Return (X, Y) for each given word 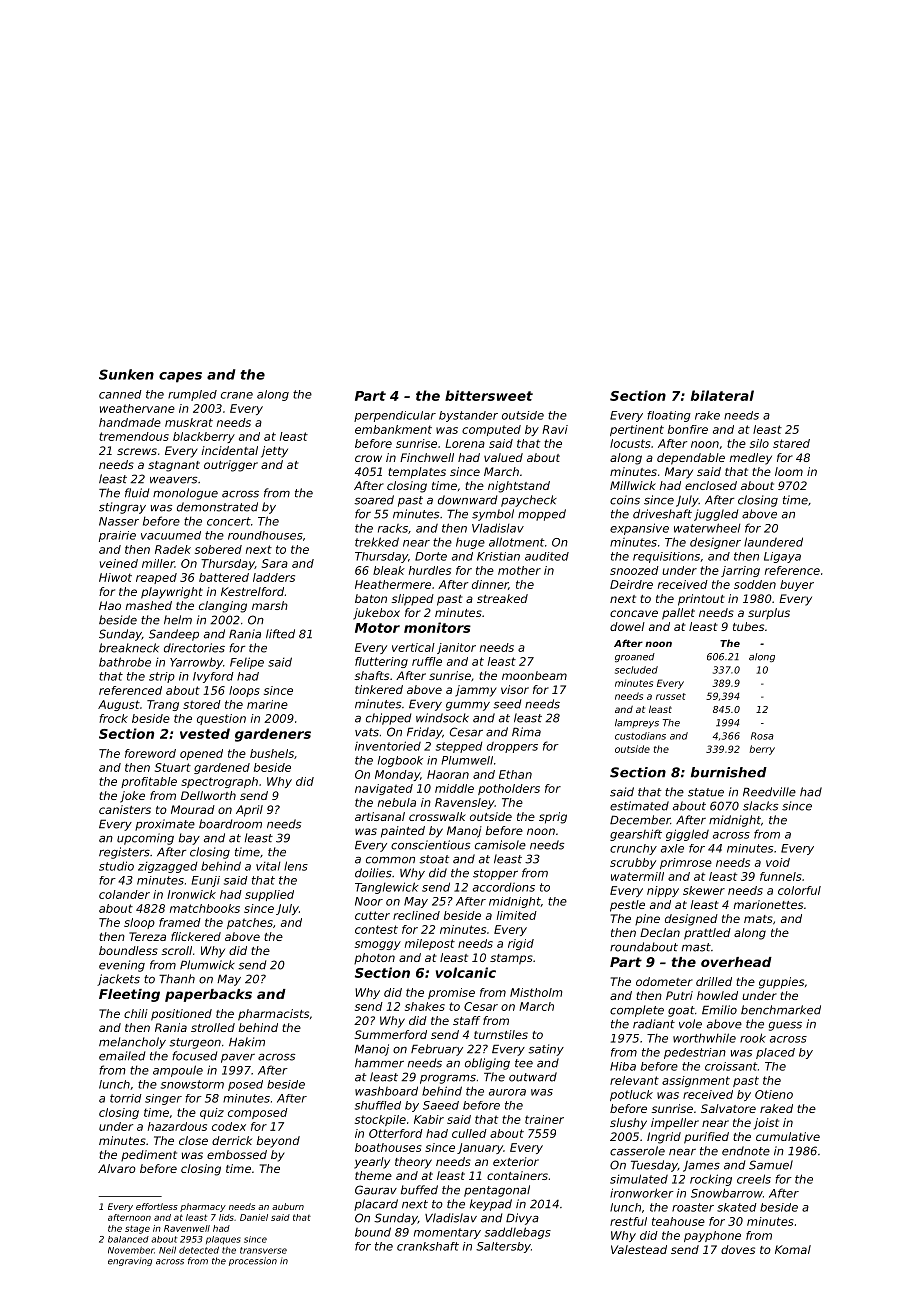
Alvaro (117, 1168)
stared (791, 443)
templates (417, 473)
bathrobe (125, 662)
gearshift (636, 835)
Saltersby (503, 1247)
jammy (476, 691)
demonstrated (217, 507)
